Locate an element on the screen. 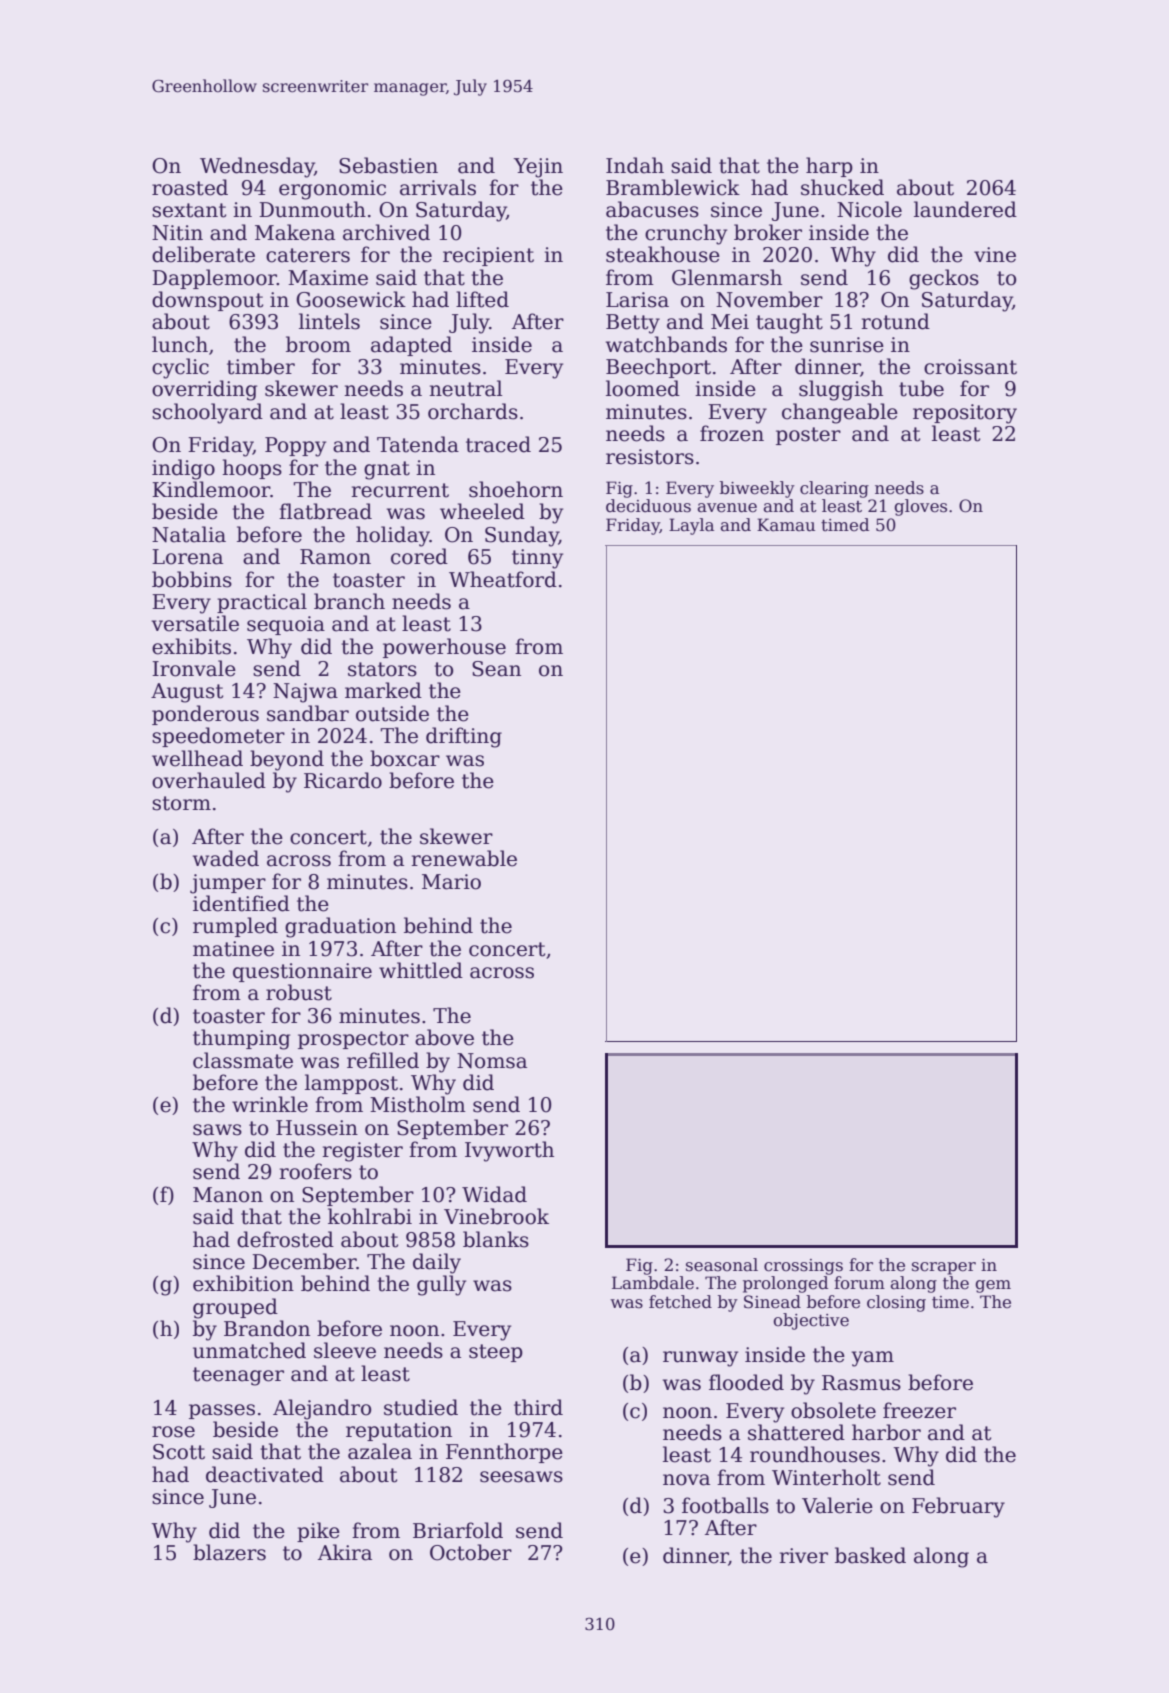 Image resolution: width=1169 pixels, height=1693 pixels. Sean is located at coordinates (496, 669).
